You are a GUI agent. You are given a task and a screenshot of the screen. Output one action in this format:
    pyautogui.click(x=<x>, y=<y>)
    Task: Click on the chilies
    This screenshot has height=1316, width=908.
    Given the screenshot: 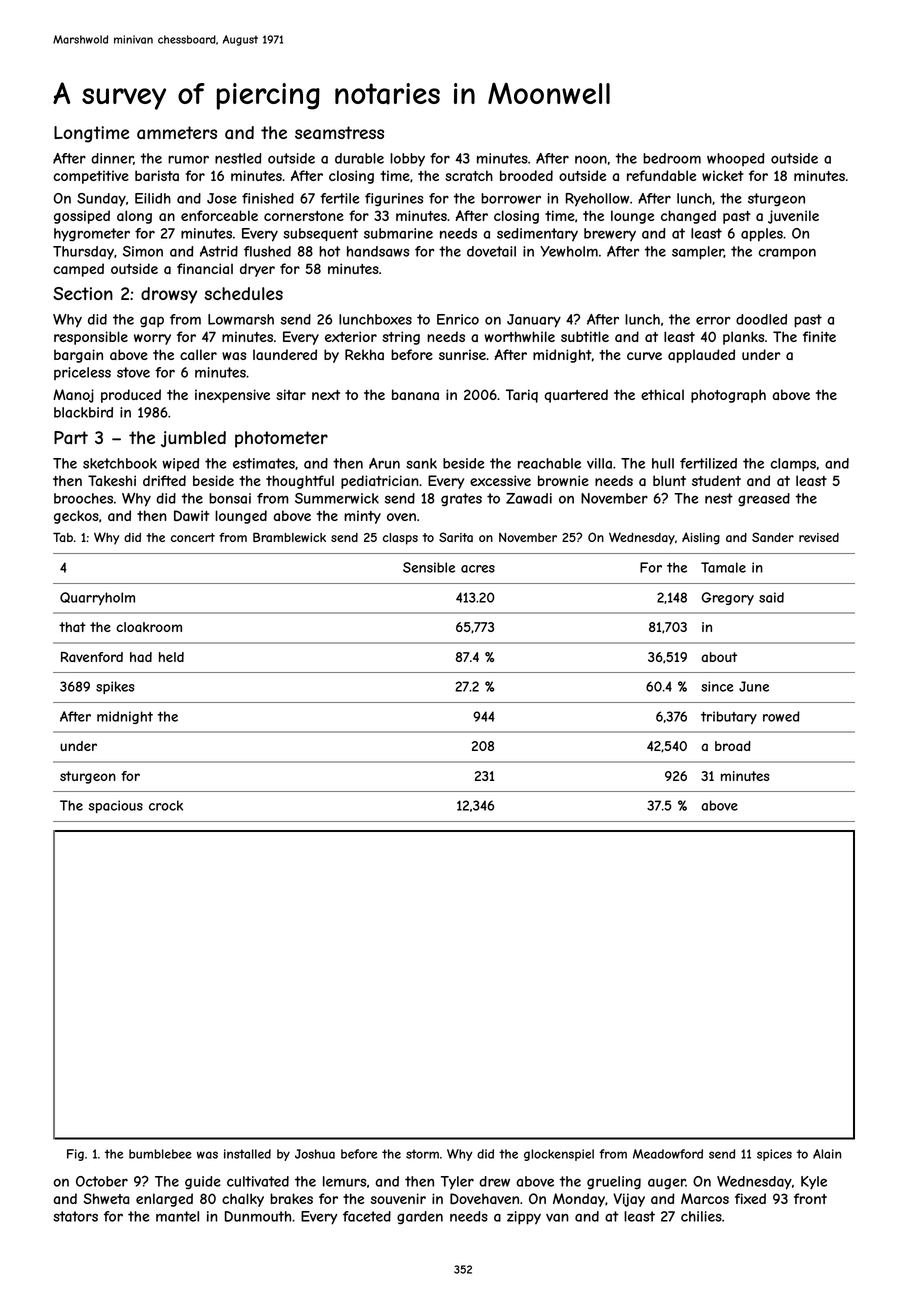 What is the action you would take?
    pyautogui.click(x=701, y=1216)
